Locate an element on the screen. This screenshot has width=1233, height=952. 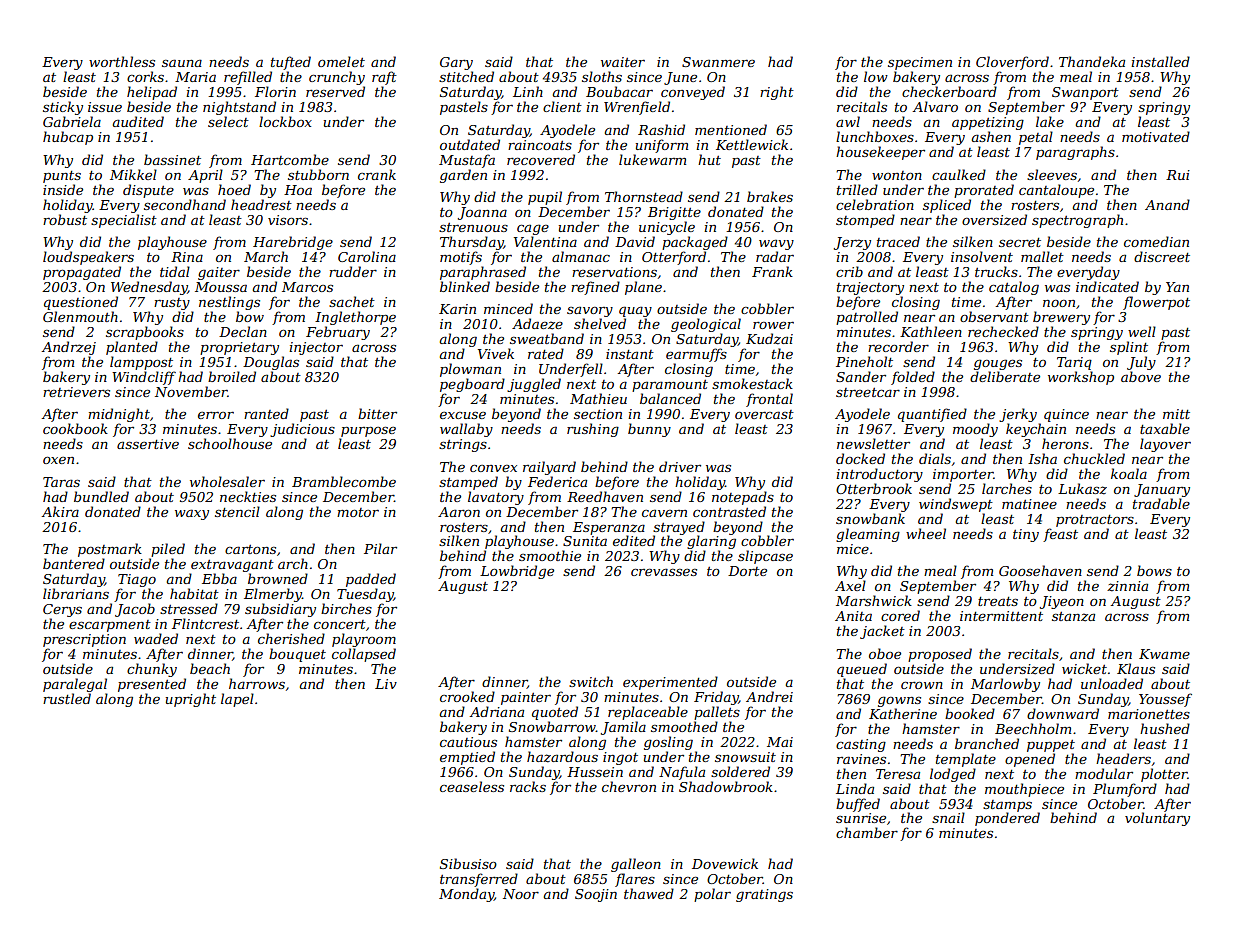
polar is located at coordinates (712, 895).
